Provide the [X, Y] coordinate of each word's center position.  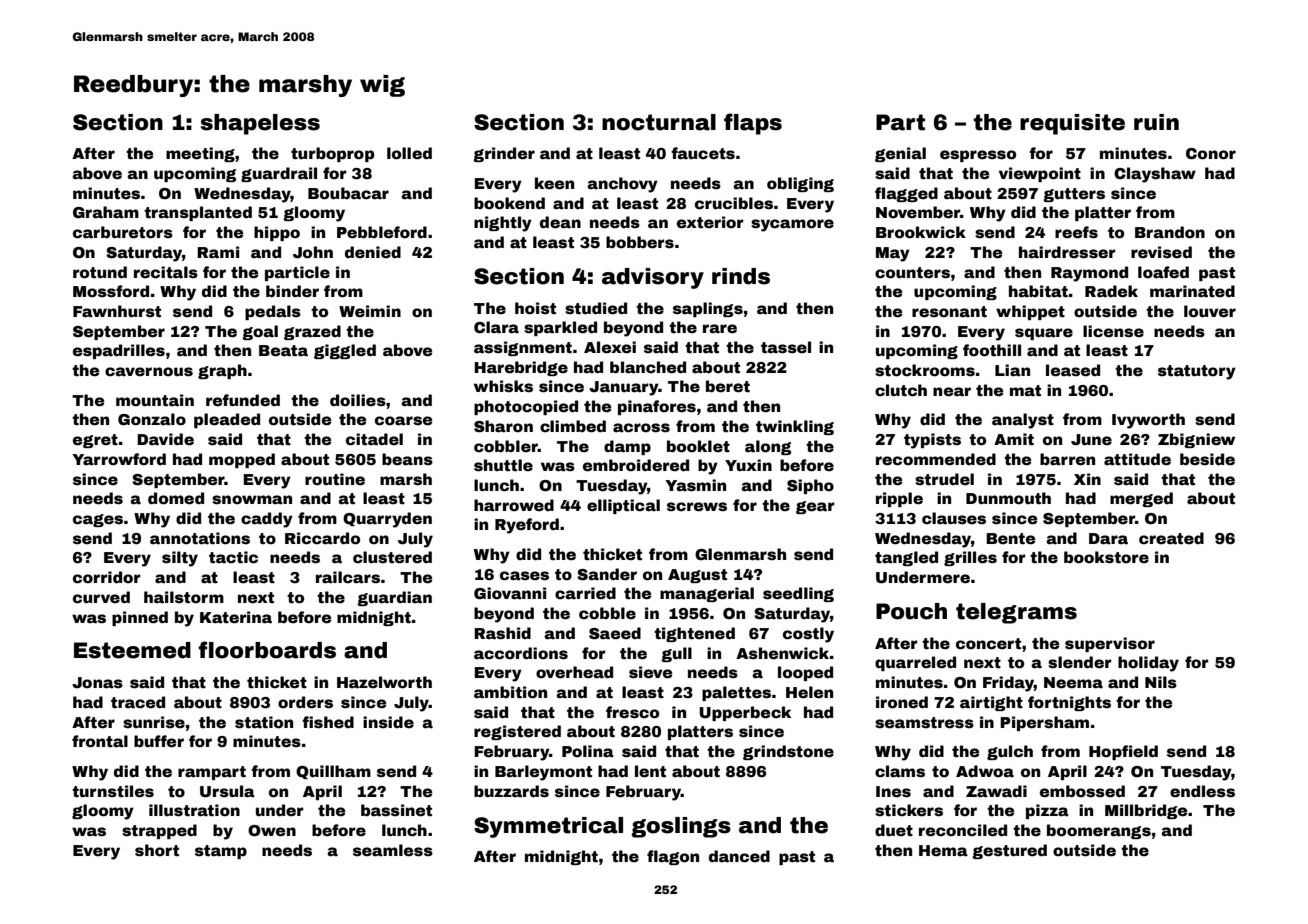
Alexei [610, 347]
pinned [140, 618]
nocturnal [659, 122]
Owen [272, 831]
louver [1210, 311]
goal [260, 332]
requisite [1072, 124]
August [697, 576]
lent [650, 771]
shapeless [260, 124]
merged [1141, 499]
